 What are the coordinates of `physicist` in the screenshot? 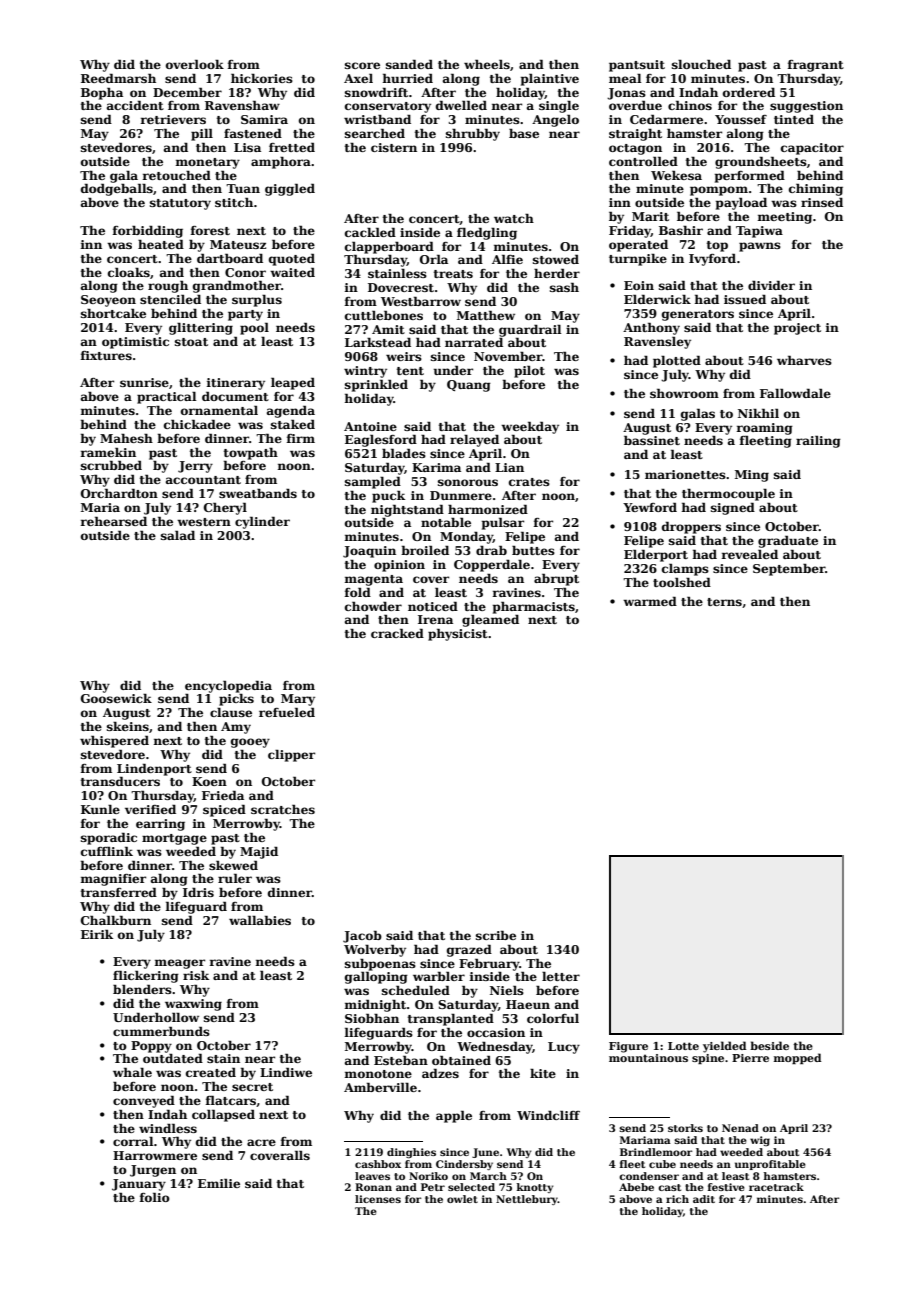 It's located at (458, 634).
